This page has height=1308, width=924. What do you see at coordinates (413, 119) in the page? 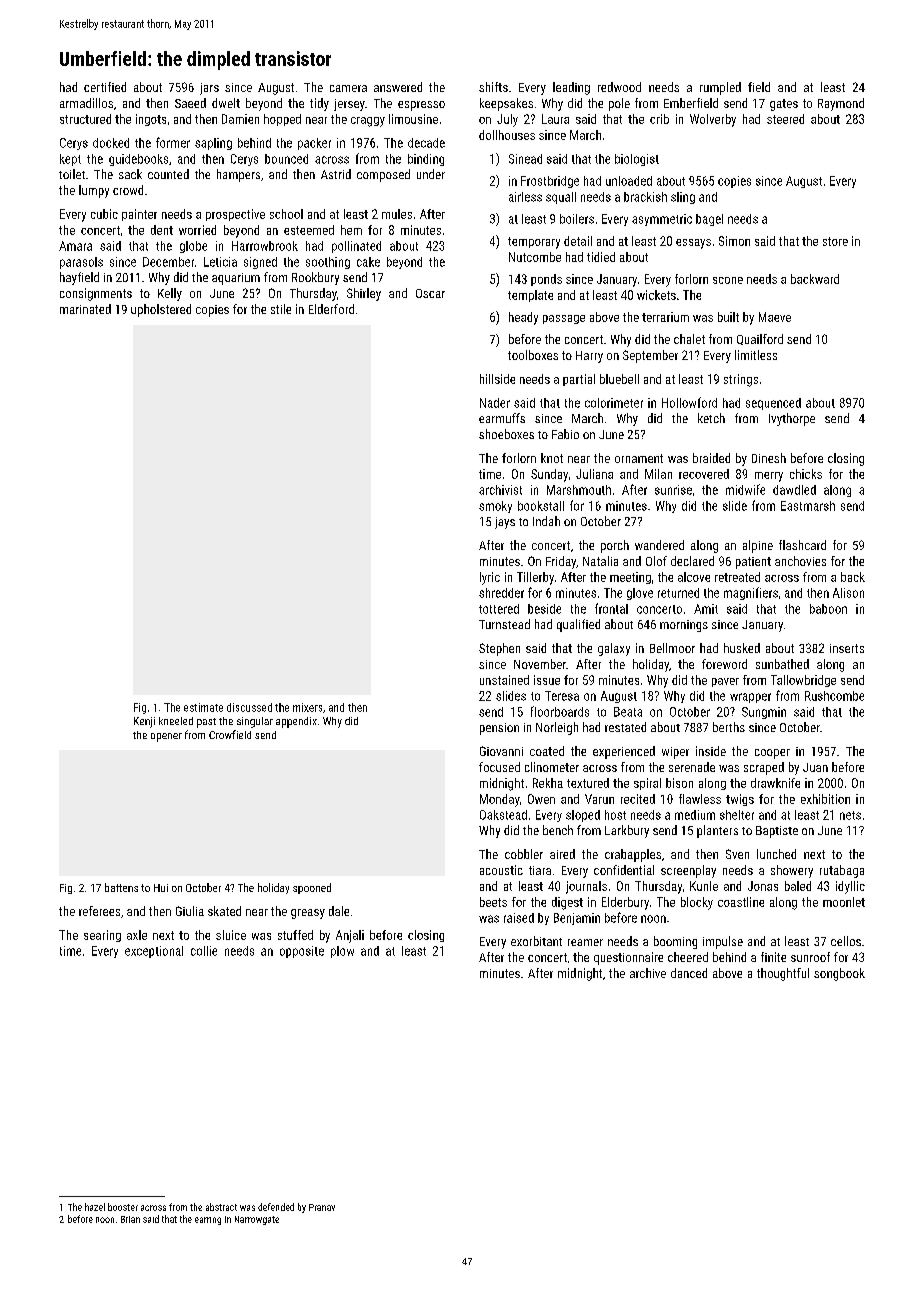
I see `limousine` at bounding box center [413, 119].
